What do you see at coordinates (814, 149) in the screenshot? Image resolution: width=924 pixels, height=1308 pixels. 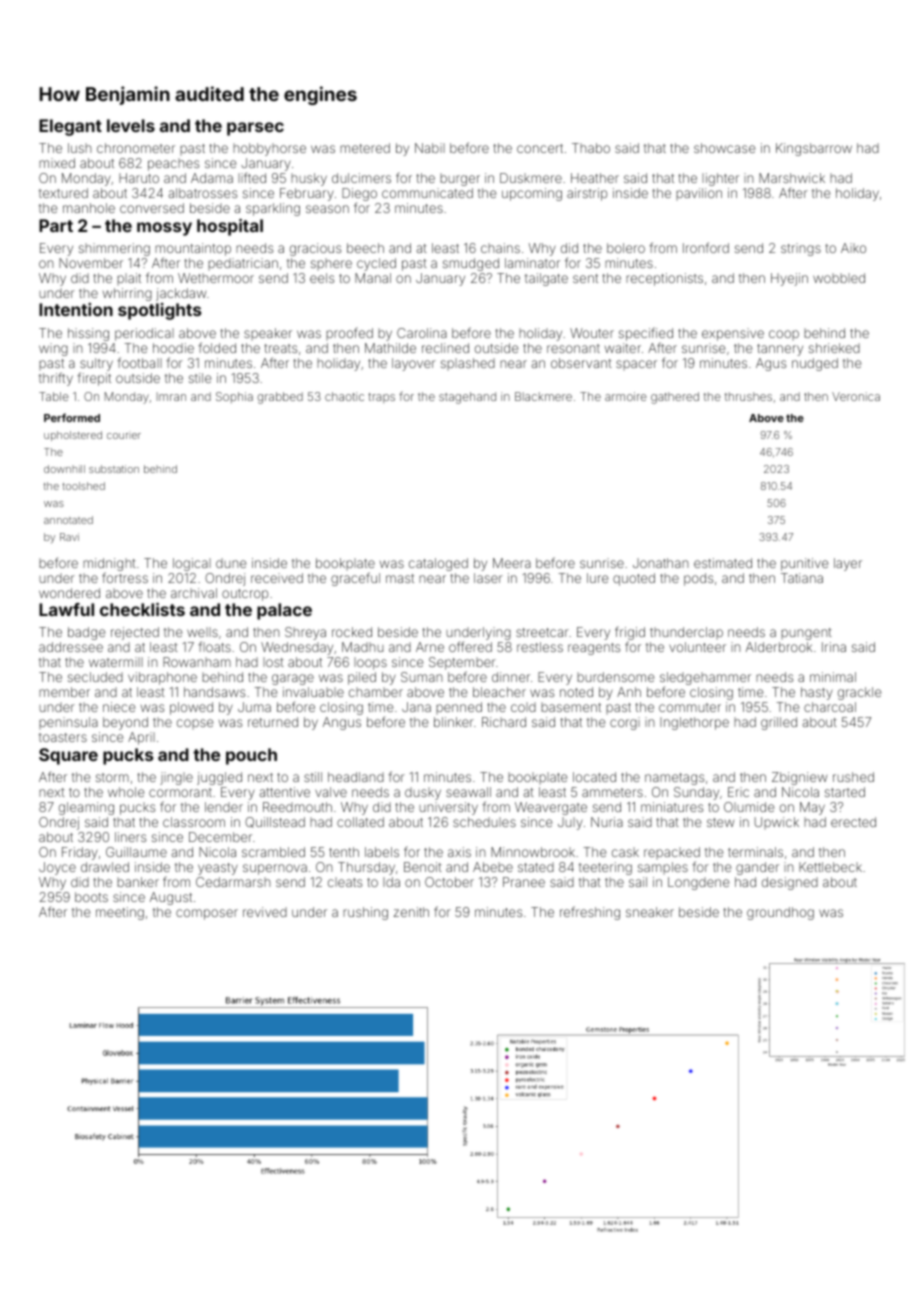 I see `Kingsbarrow` at bounding box center [814, 149].
